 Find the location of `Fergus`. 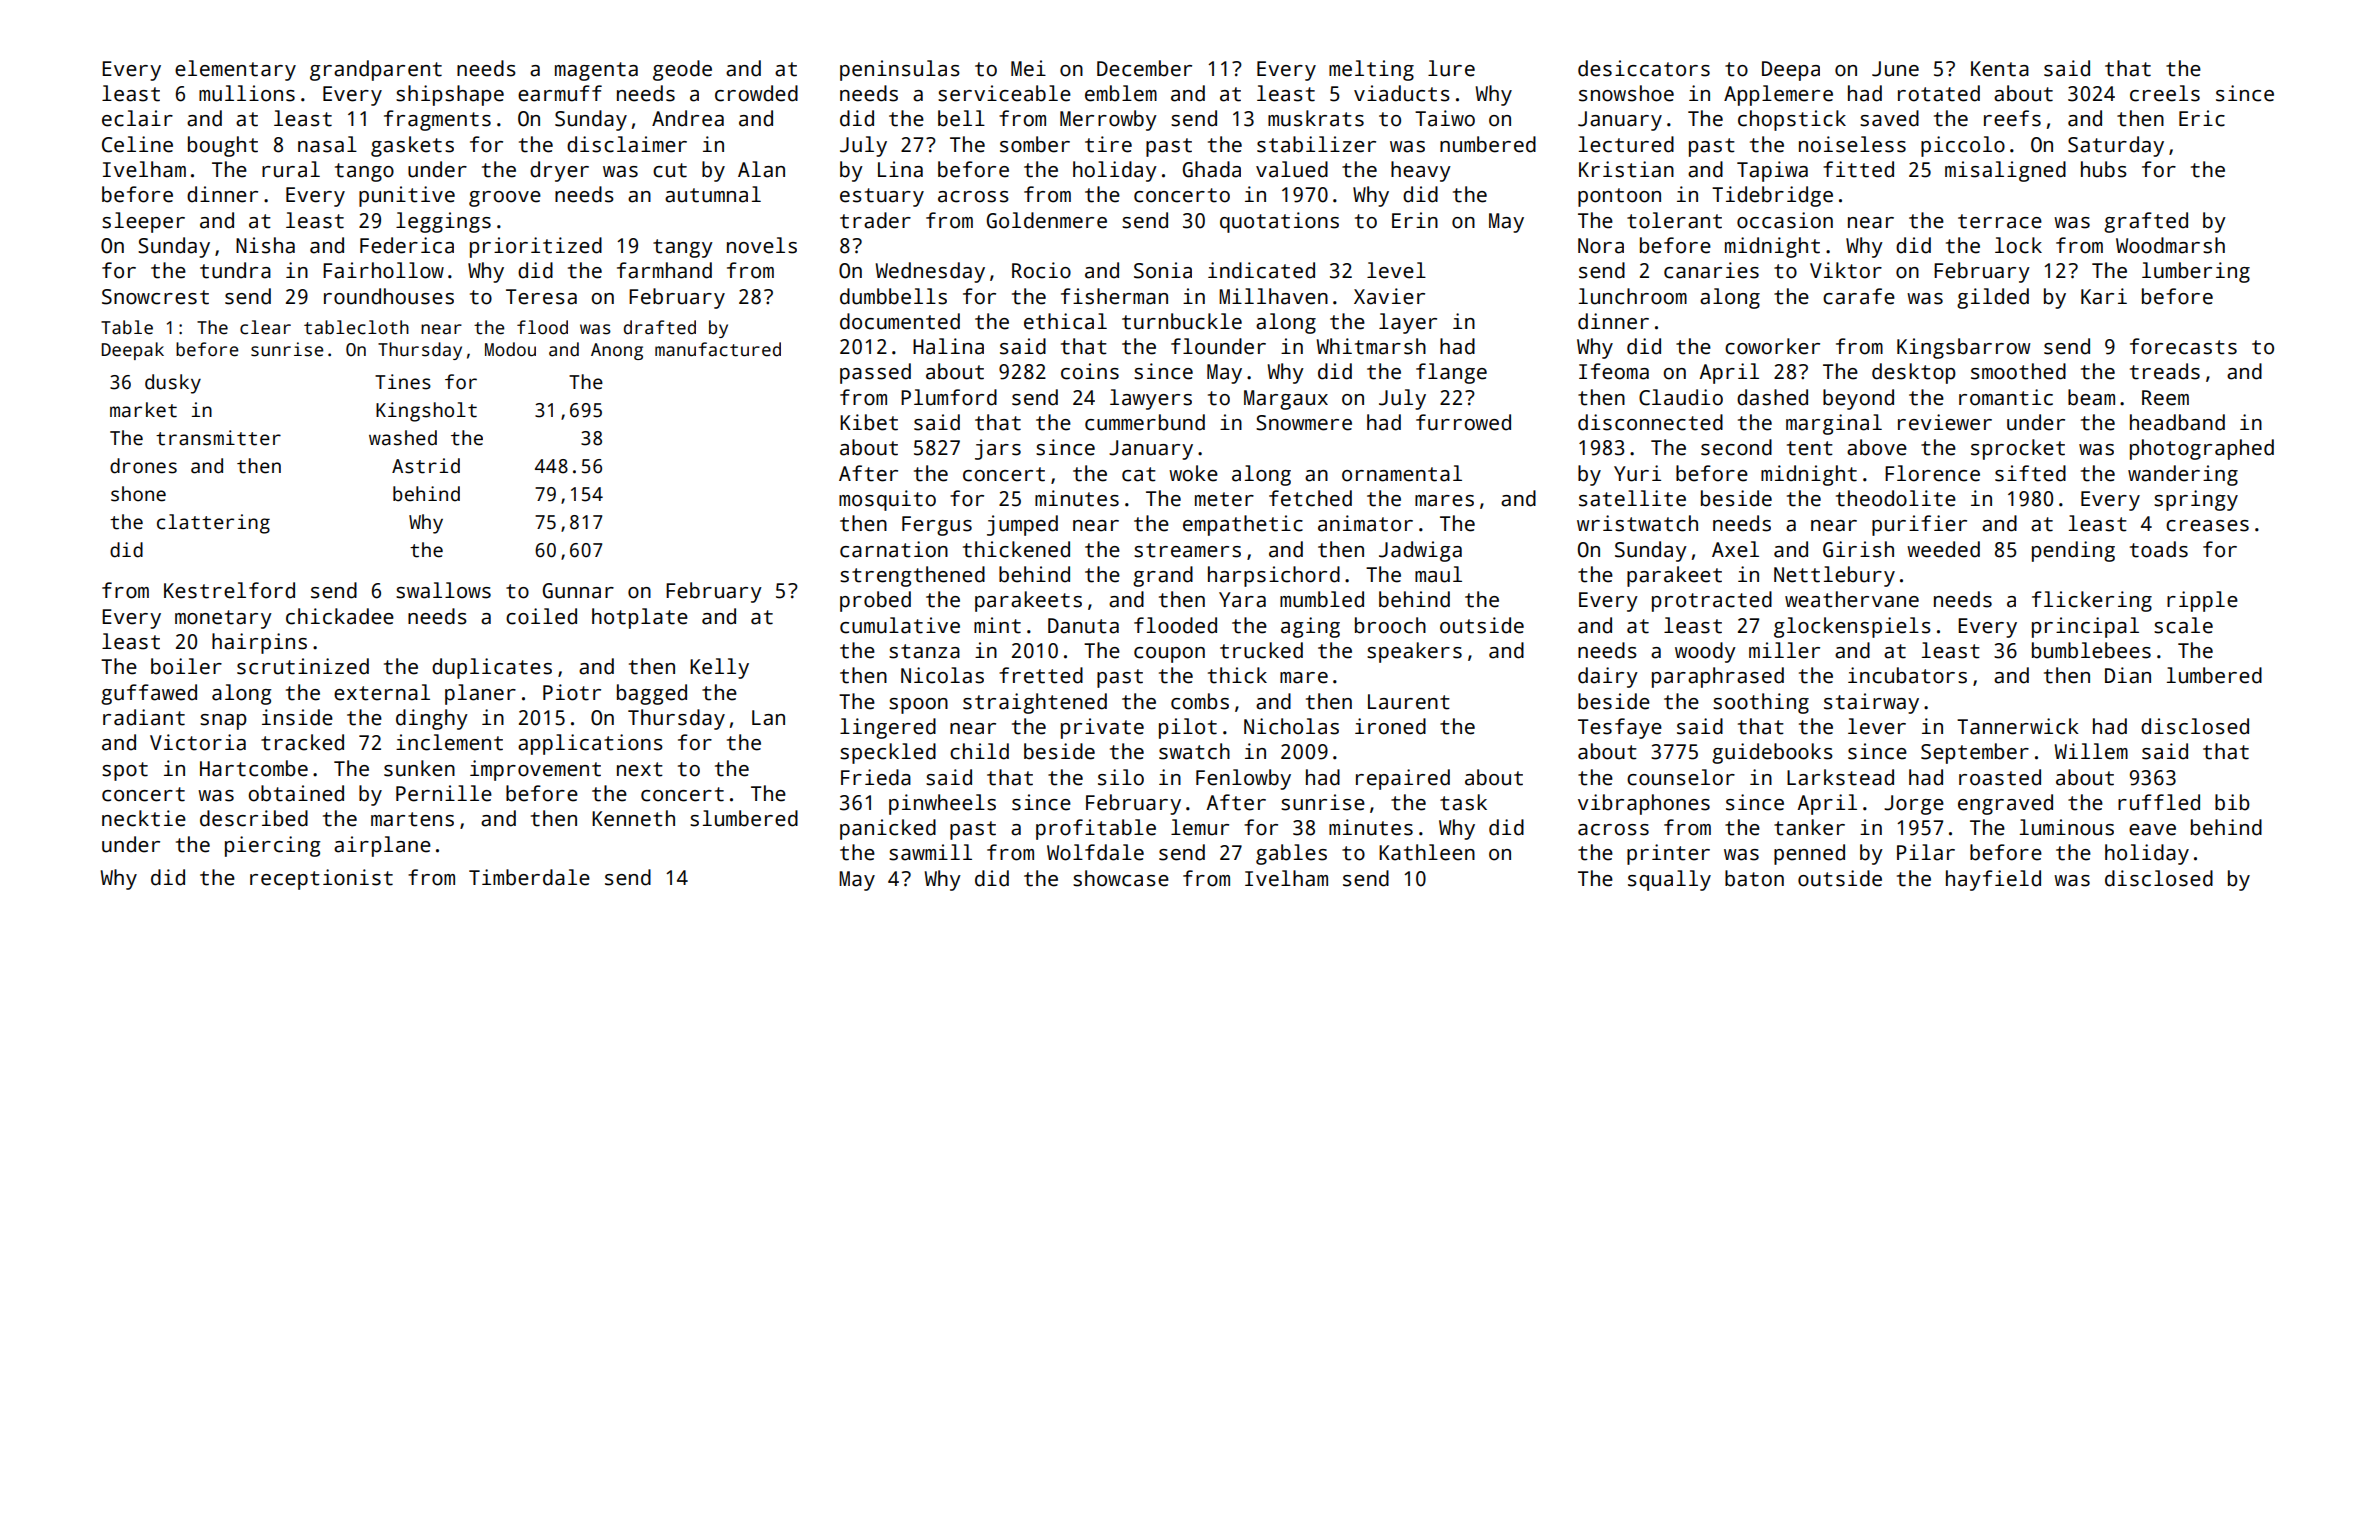

Fergus is located at coordinates (937, 526).
